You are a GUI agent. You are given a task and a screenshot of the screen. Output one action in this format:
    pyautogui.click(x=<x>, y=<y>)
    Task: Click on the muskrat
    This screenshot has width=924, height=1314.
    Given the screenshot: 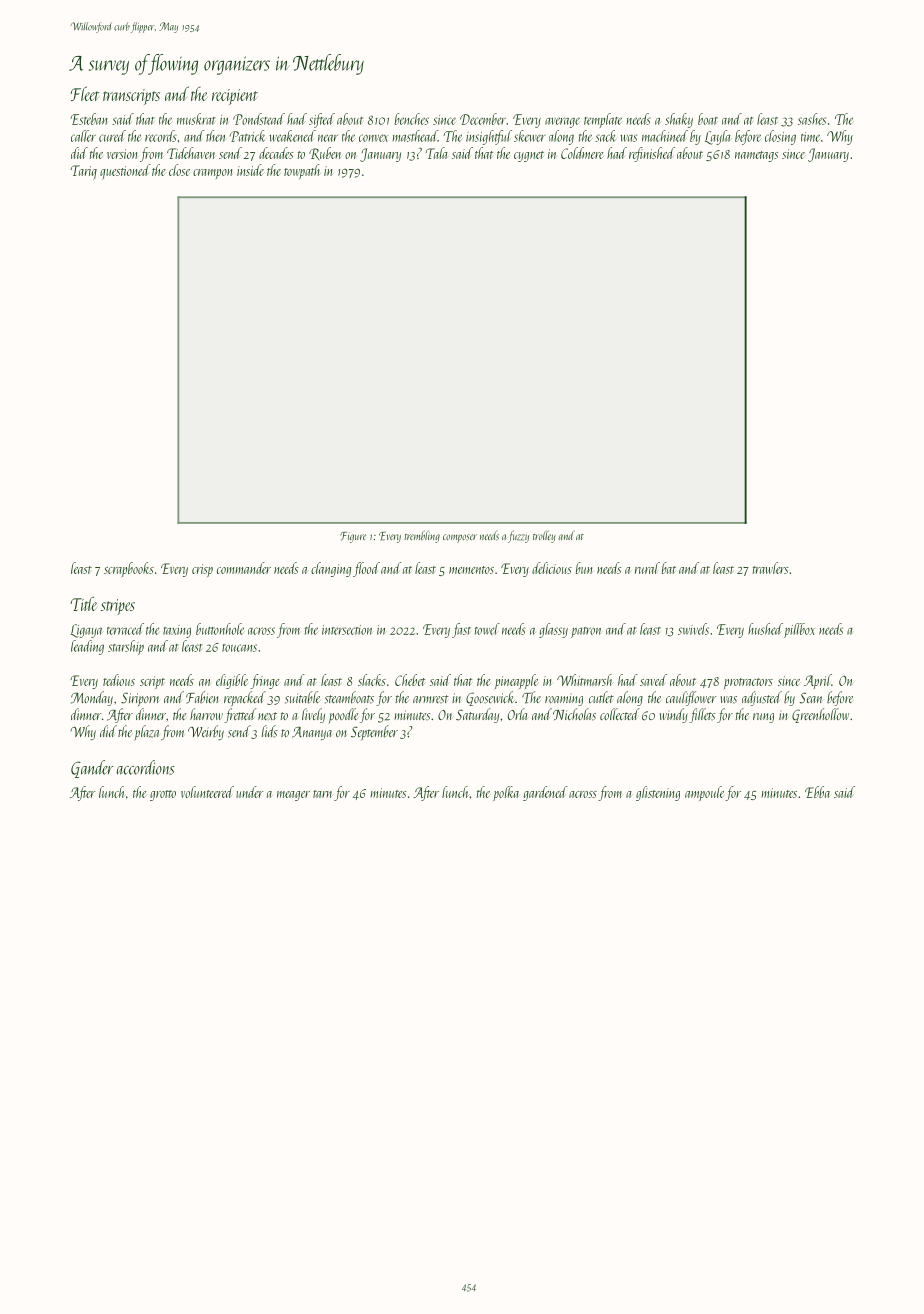 What is the action you would take?
    pyautogui.click(x=196, y=119)
